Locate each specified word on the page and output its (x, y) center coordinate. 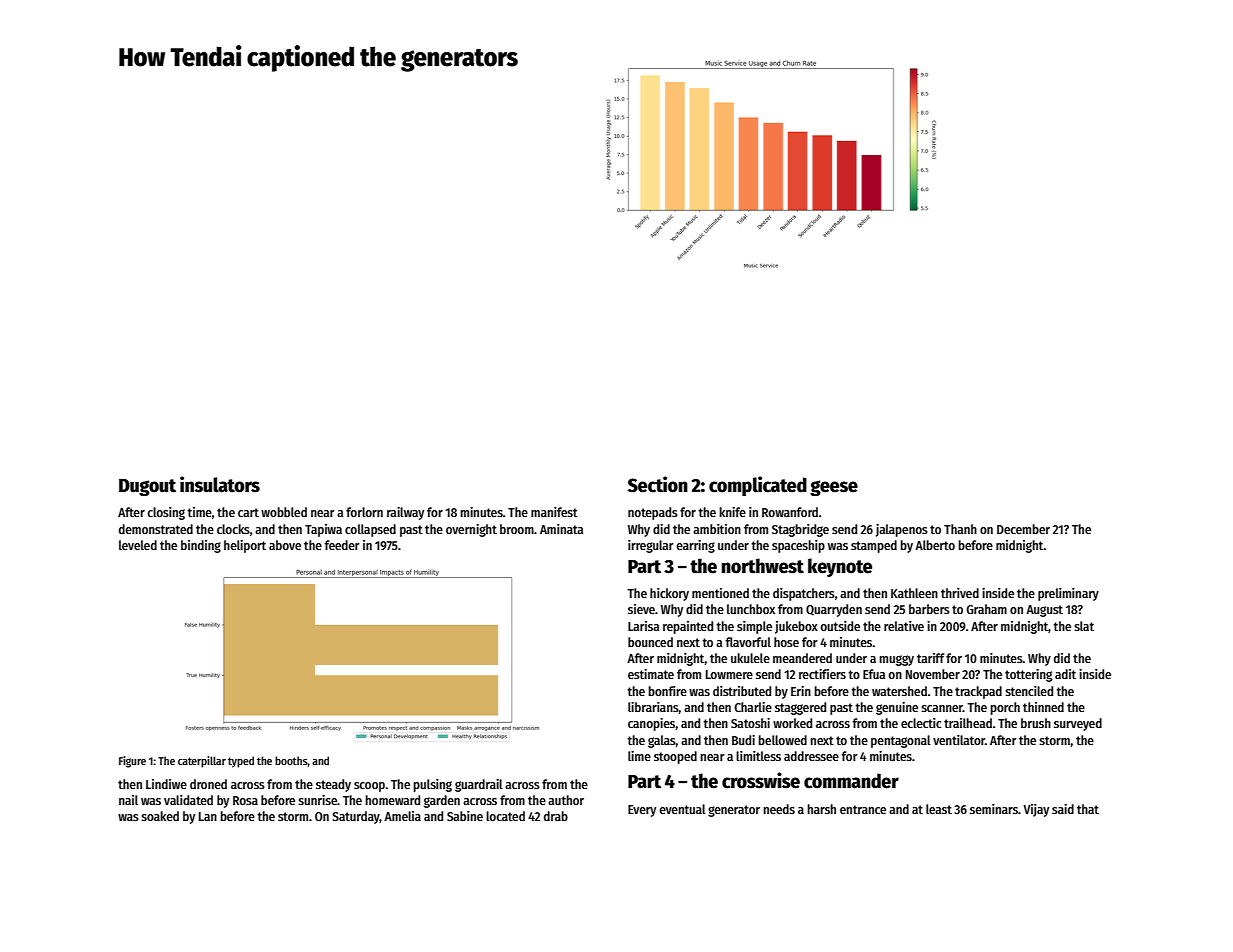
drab (556, 816)
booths (291, 761)
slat (1084, 626)
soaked (160, 816)
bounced (650, 642)
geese (834, 488)
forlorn (364, 512)
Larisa (643, 626)
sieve (641, 609)
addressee (811, 756)
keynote (840, 567)
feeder (342, 545)
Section (658, 484)
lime (639, 756)
